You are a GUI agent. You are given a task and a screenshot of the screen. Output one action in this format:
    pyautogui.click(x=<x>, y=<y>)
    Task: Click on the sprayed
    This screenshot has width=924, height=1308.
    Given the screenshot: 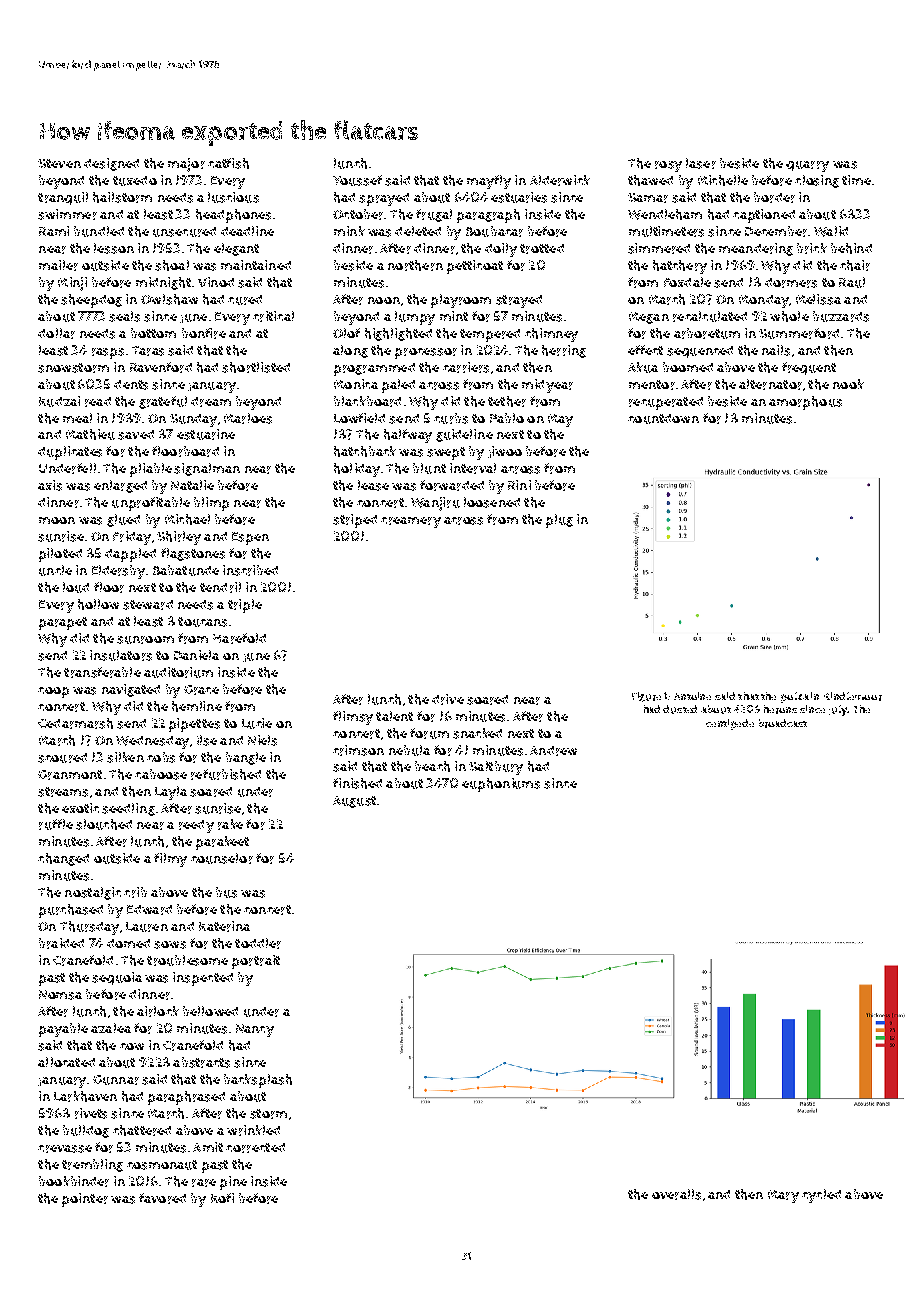 What is the action you would take?
    pyautogui.click(x=384, y=199)
